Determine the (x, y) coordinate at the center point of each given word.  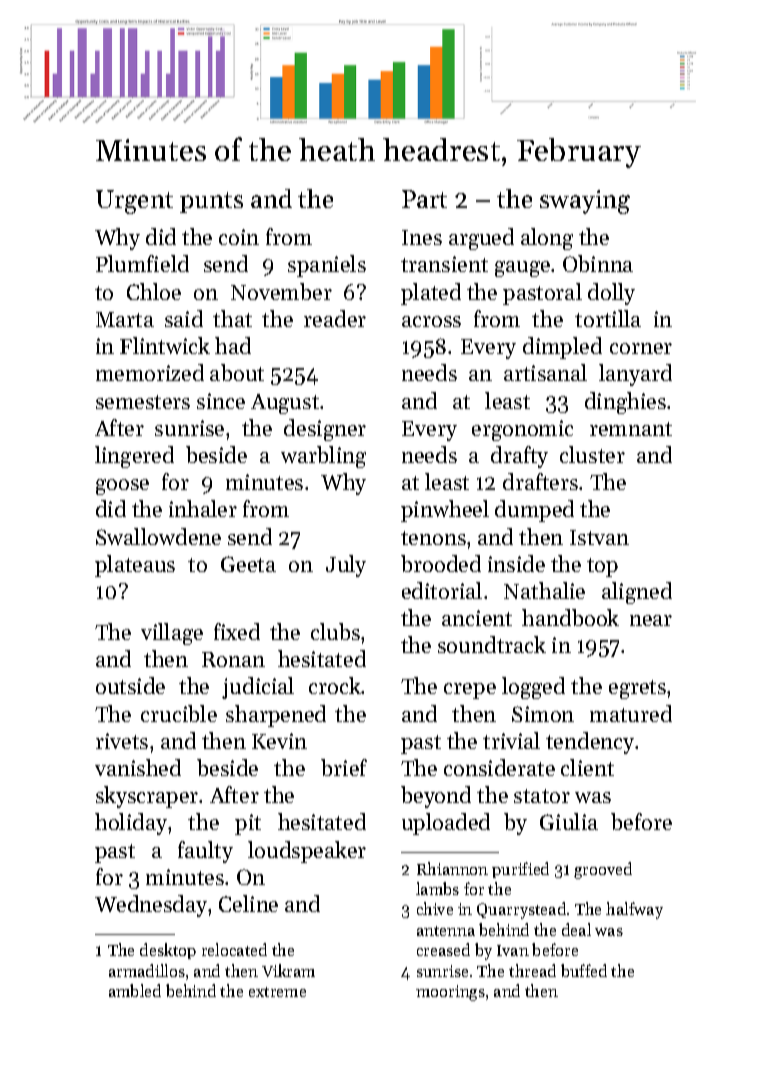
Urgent (134, 202)
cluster (592, 454)
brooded (441, 563)
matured (631, 713)
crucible (179, 713)
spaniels (327, 266)
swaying (585, 202)
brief (344, 767)
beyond (436, 797)
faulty (205, 852)
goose (122, 487)
